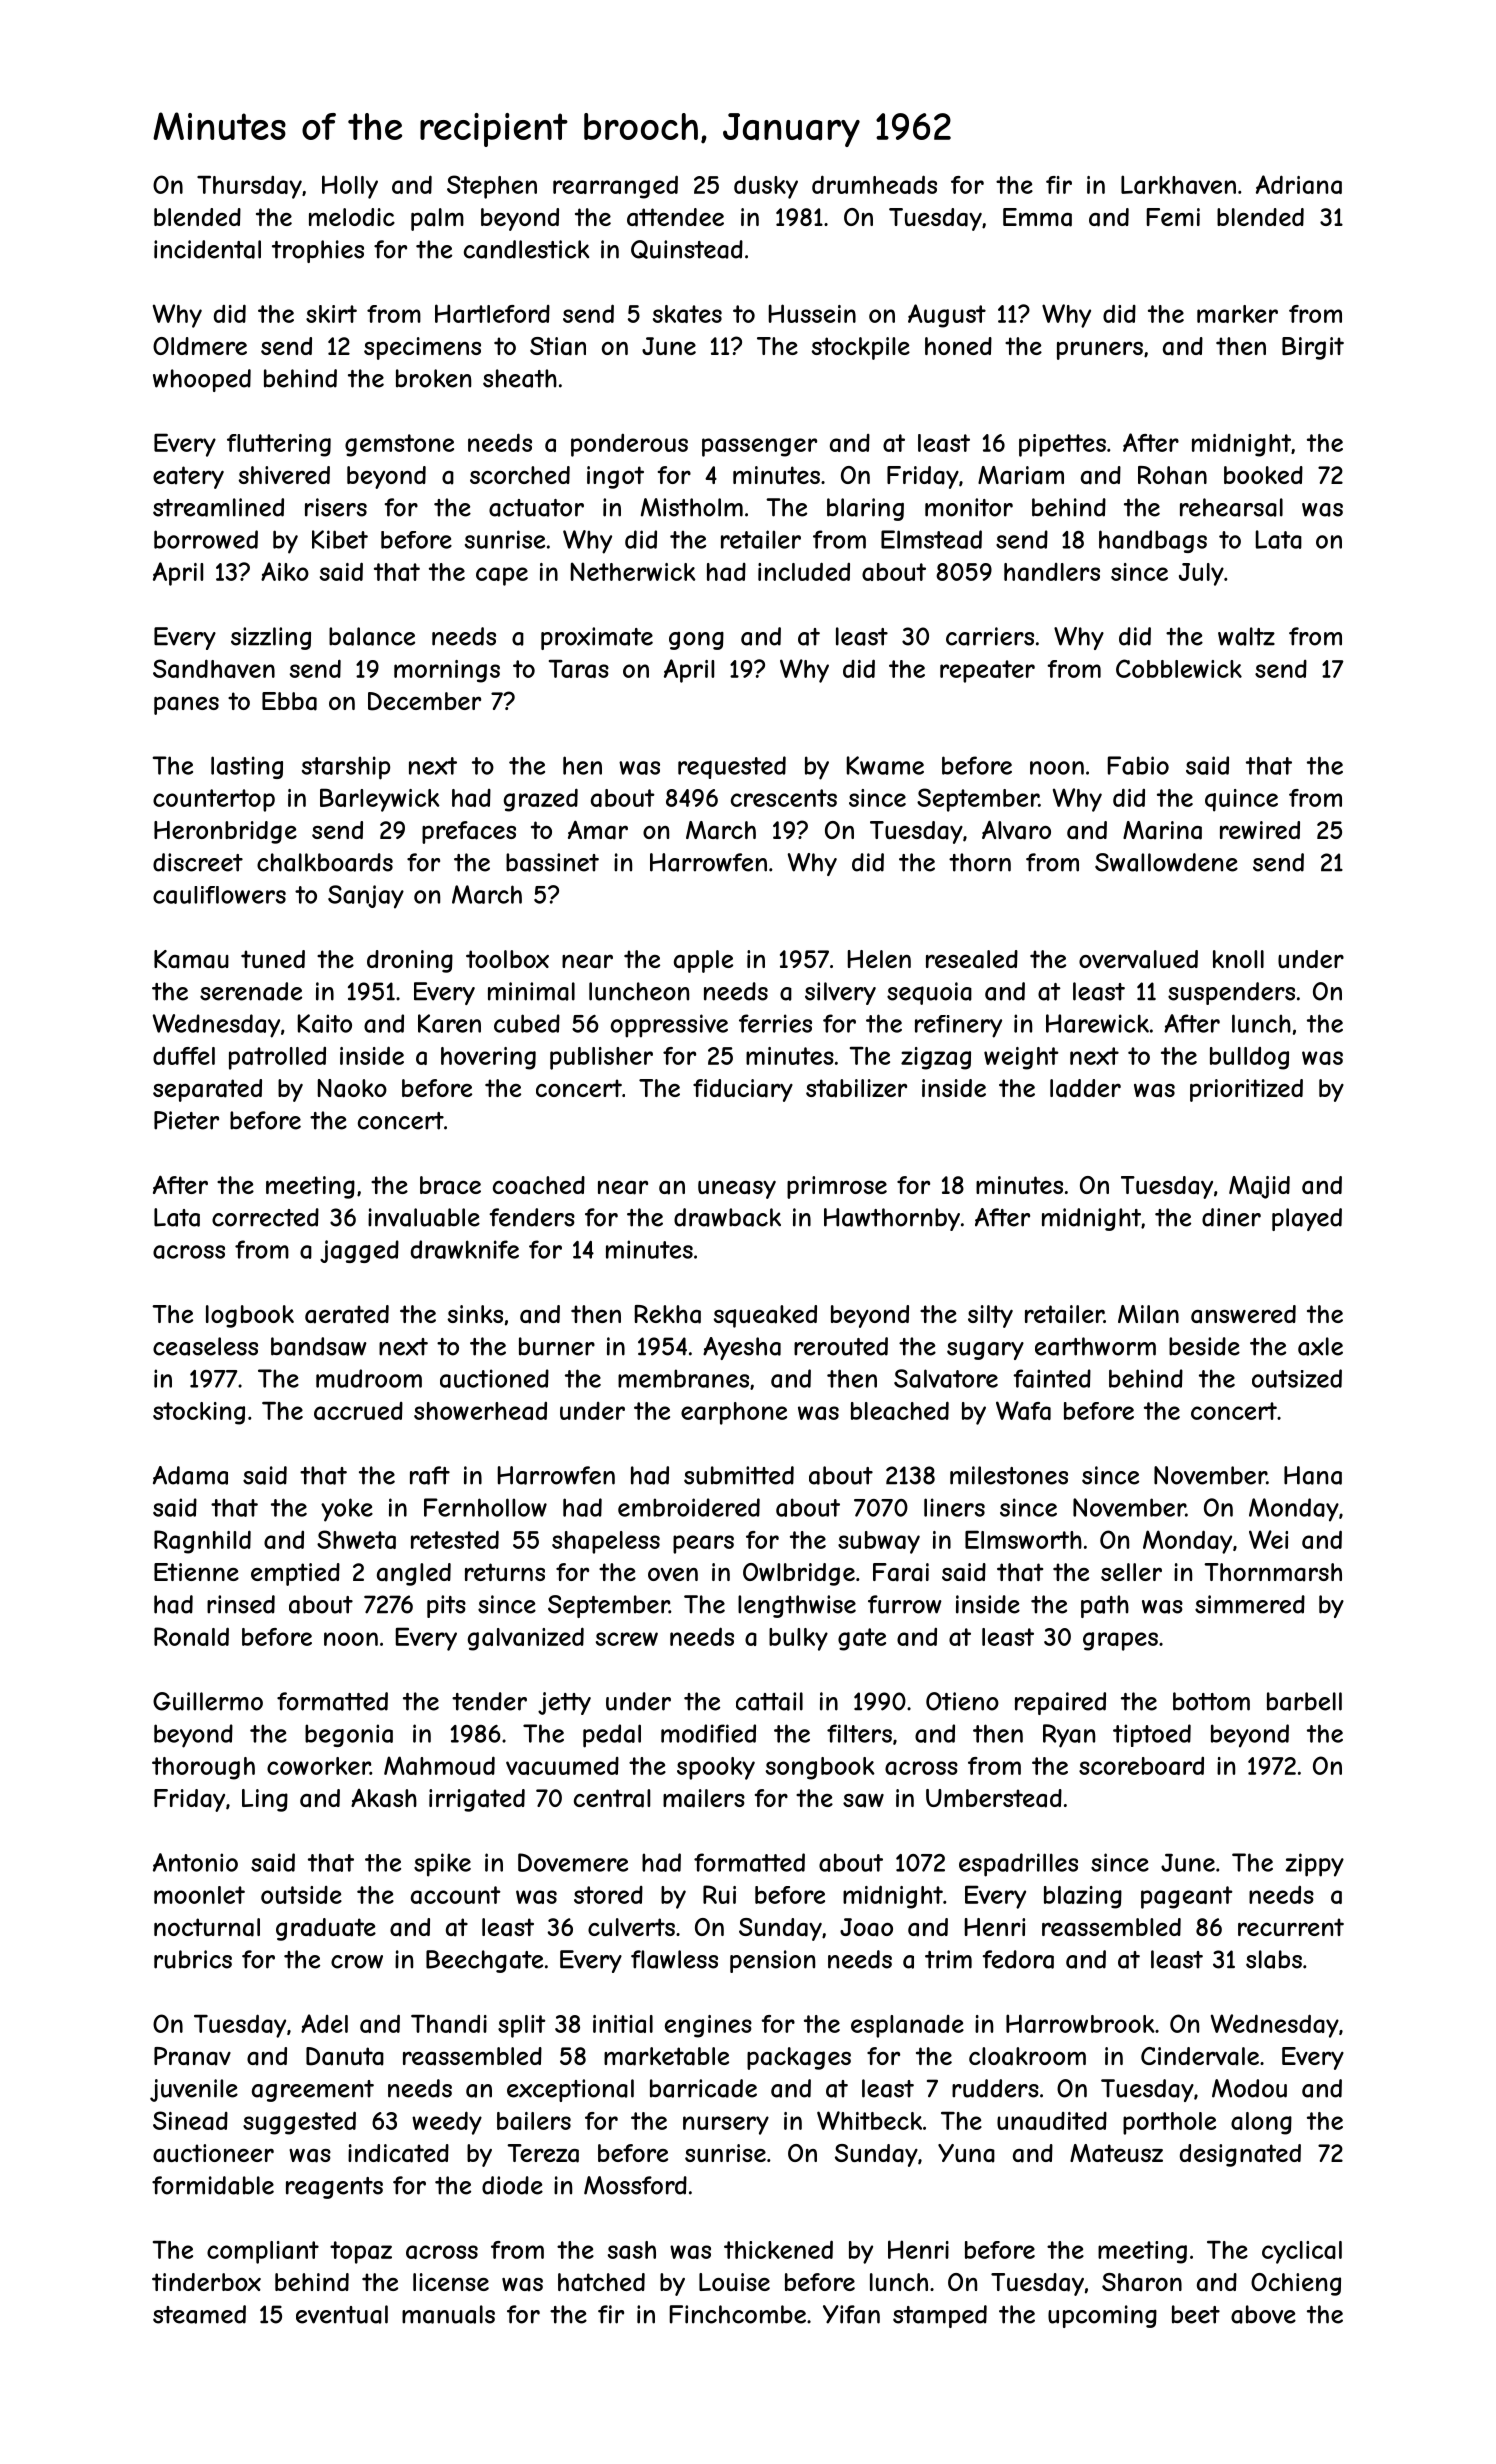 This screenshot has width=1496, height=2464. I want to click on Naoko, so click(352, 1088).
